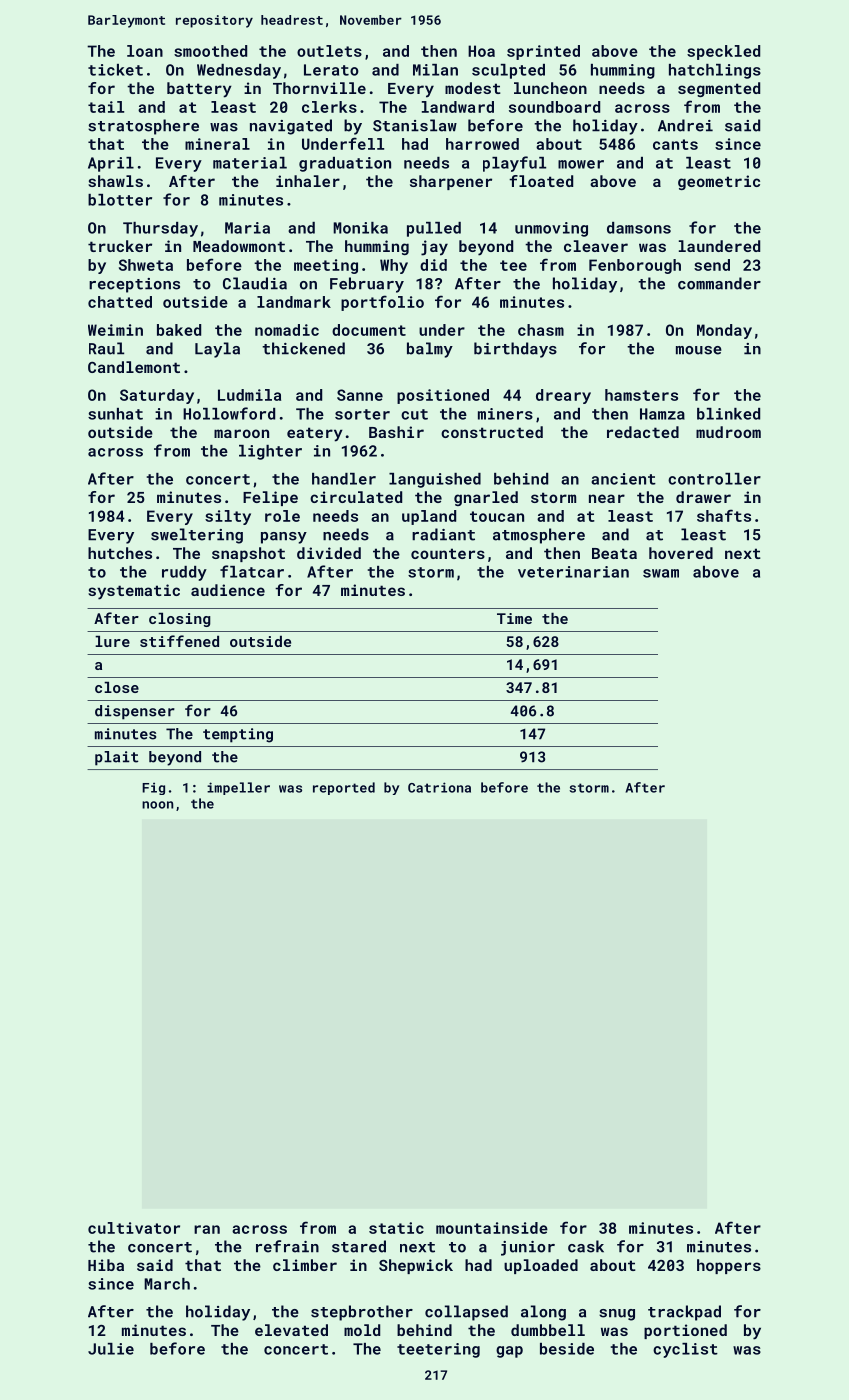  What do you see at coordinates (543, 52) in the document?
I see `sprinted` at bounding box center [543, 52].
